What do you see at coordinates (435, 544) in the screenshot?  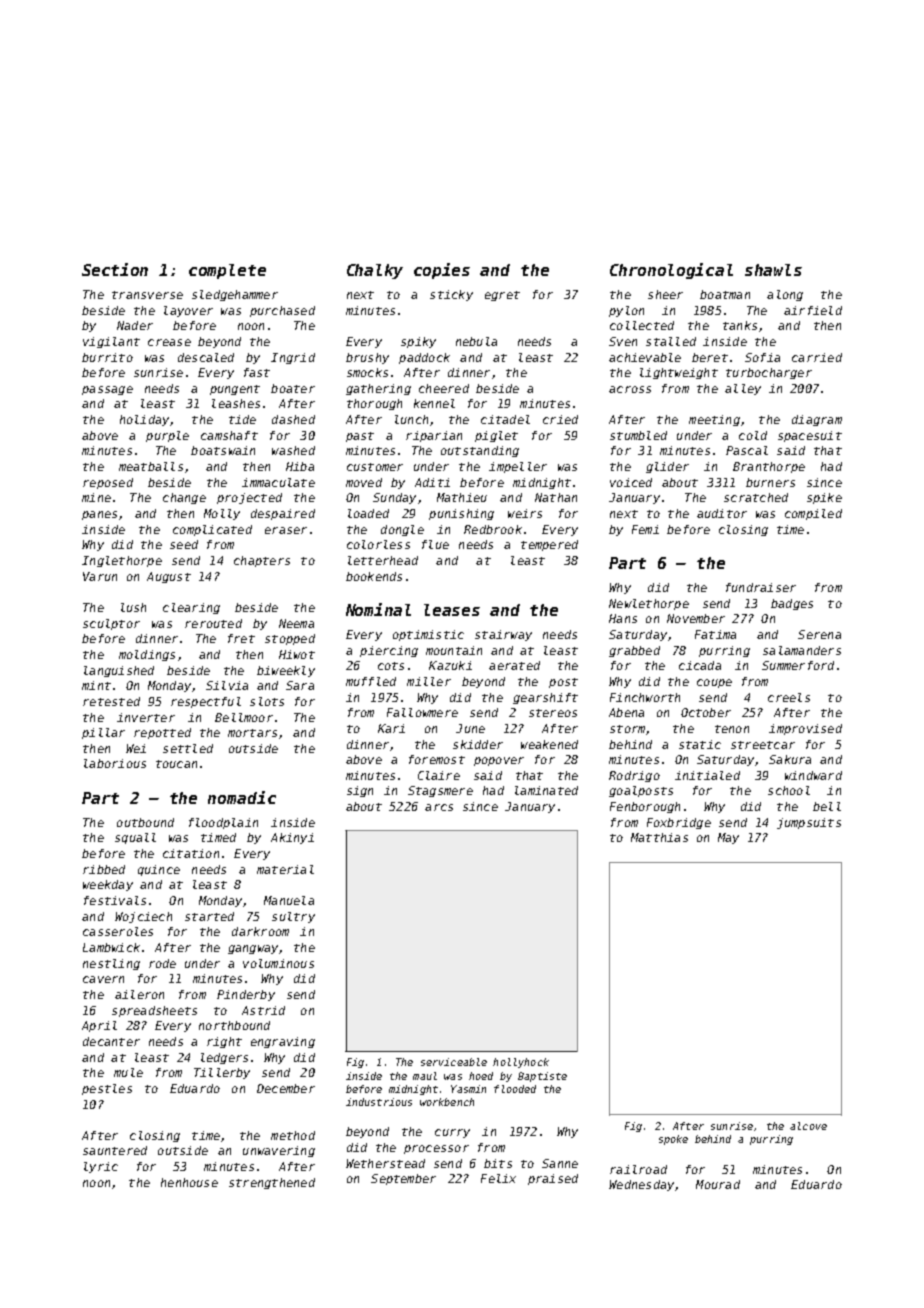 I see `flue` at bounding box center [435, 544].
